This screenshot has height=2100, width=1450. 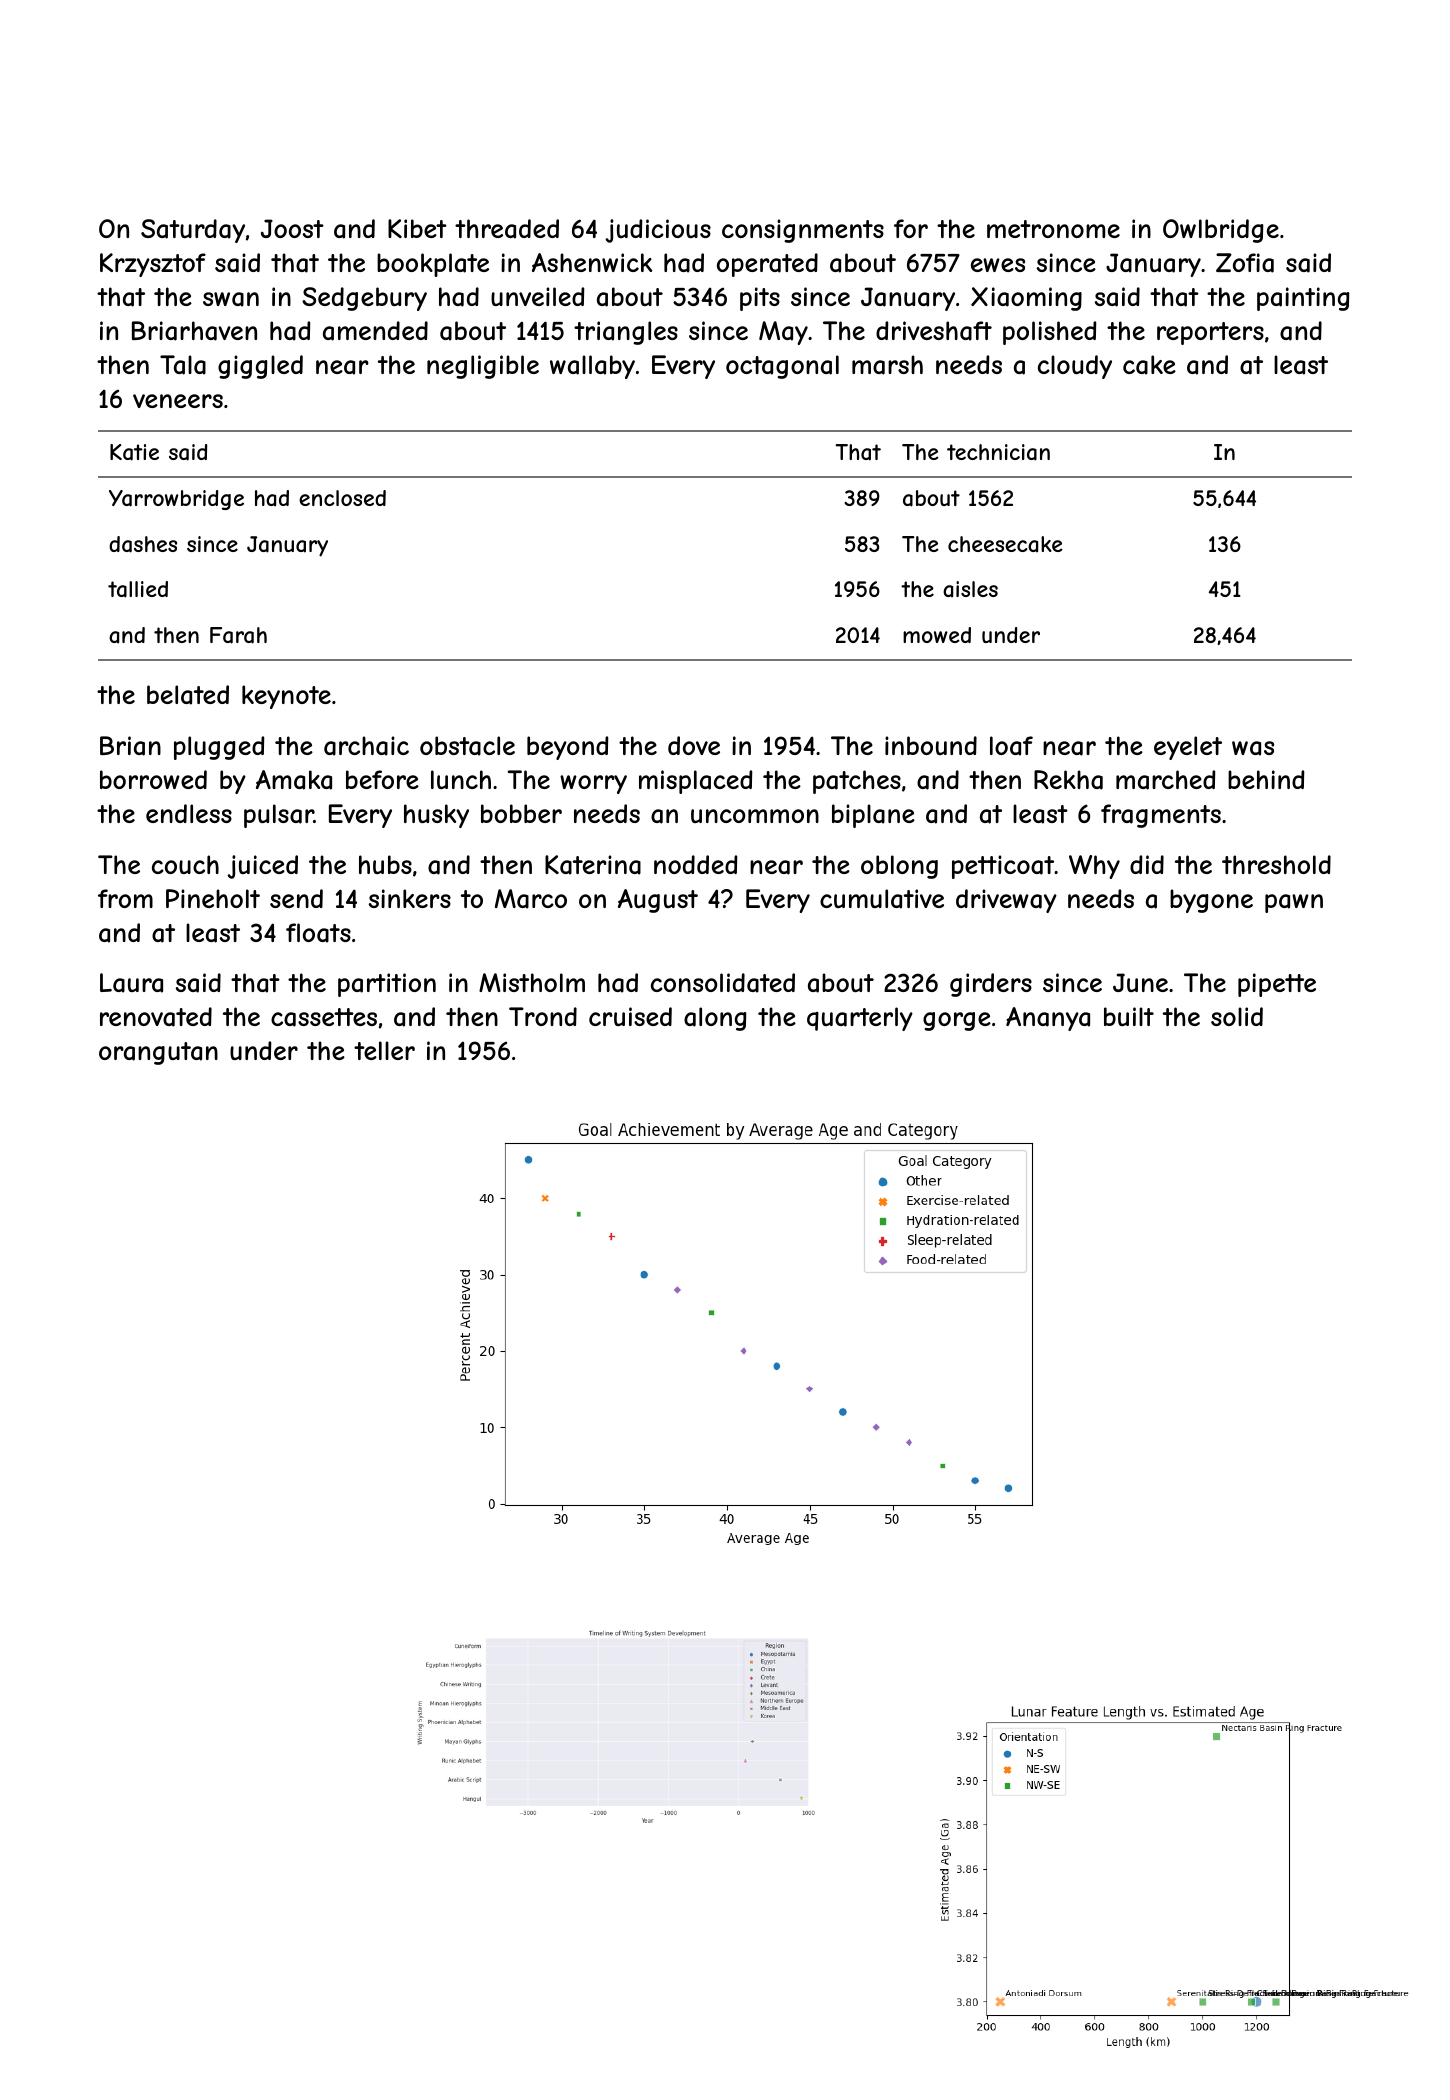 I want to click on painting, so click(x=1303, y=299).
